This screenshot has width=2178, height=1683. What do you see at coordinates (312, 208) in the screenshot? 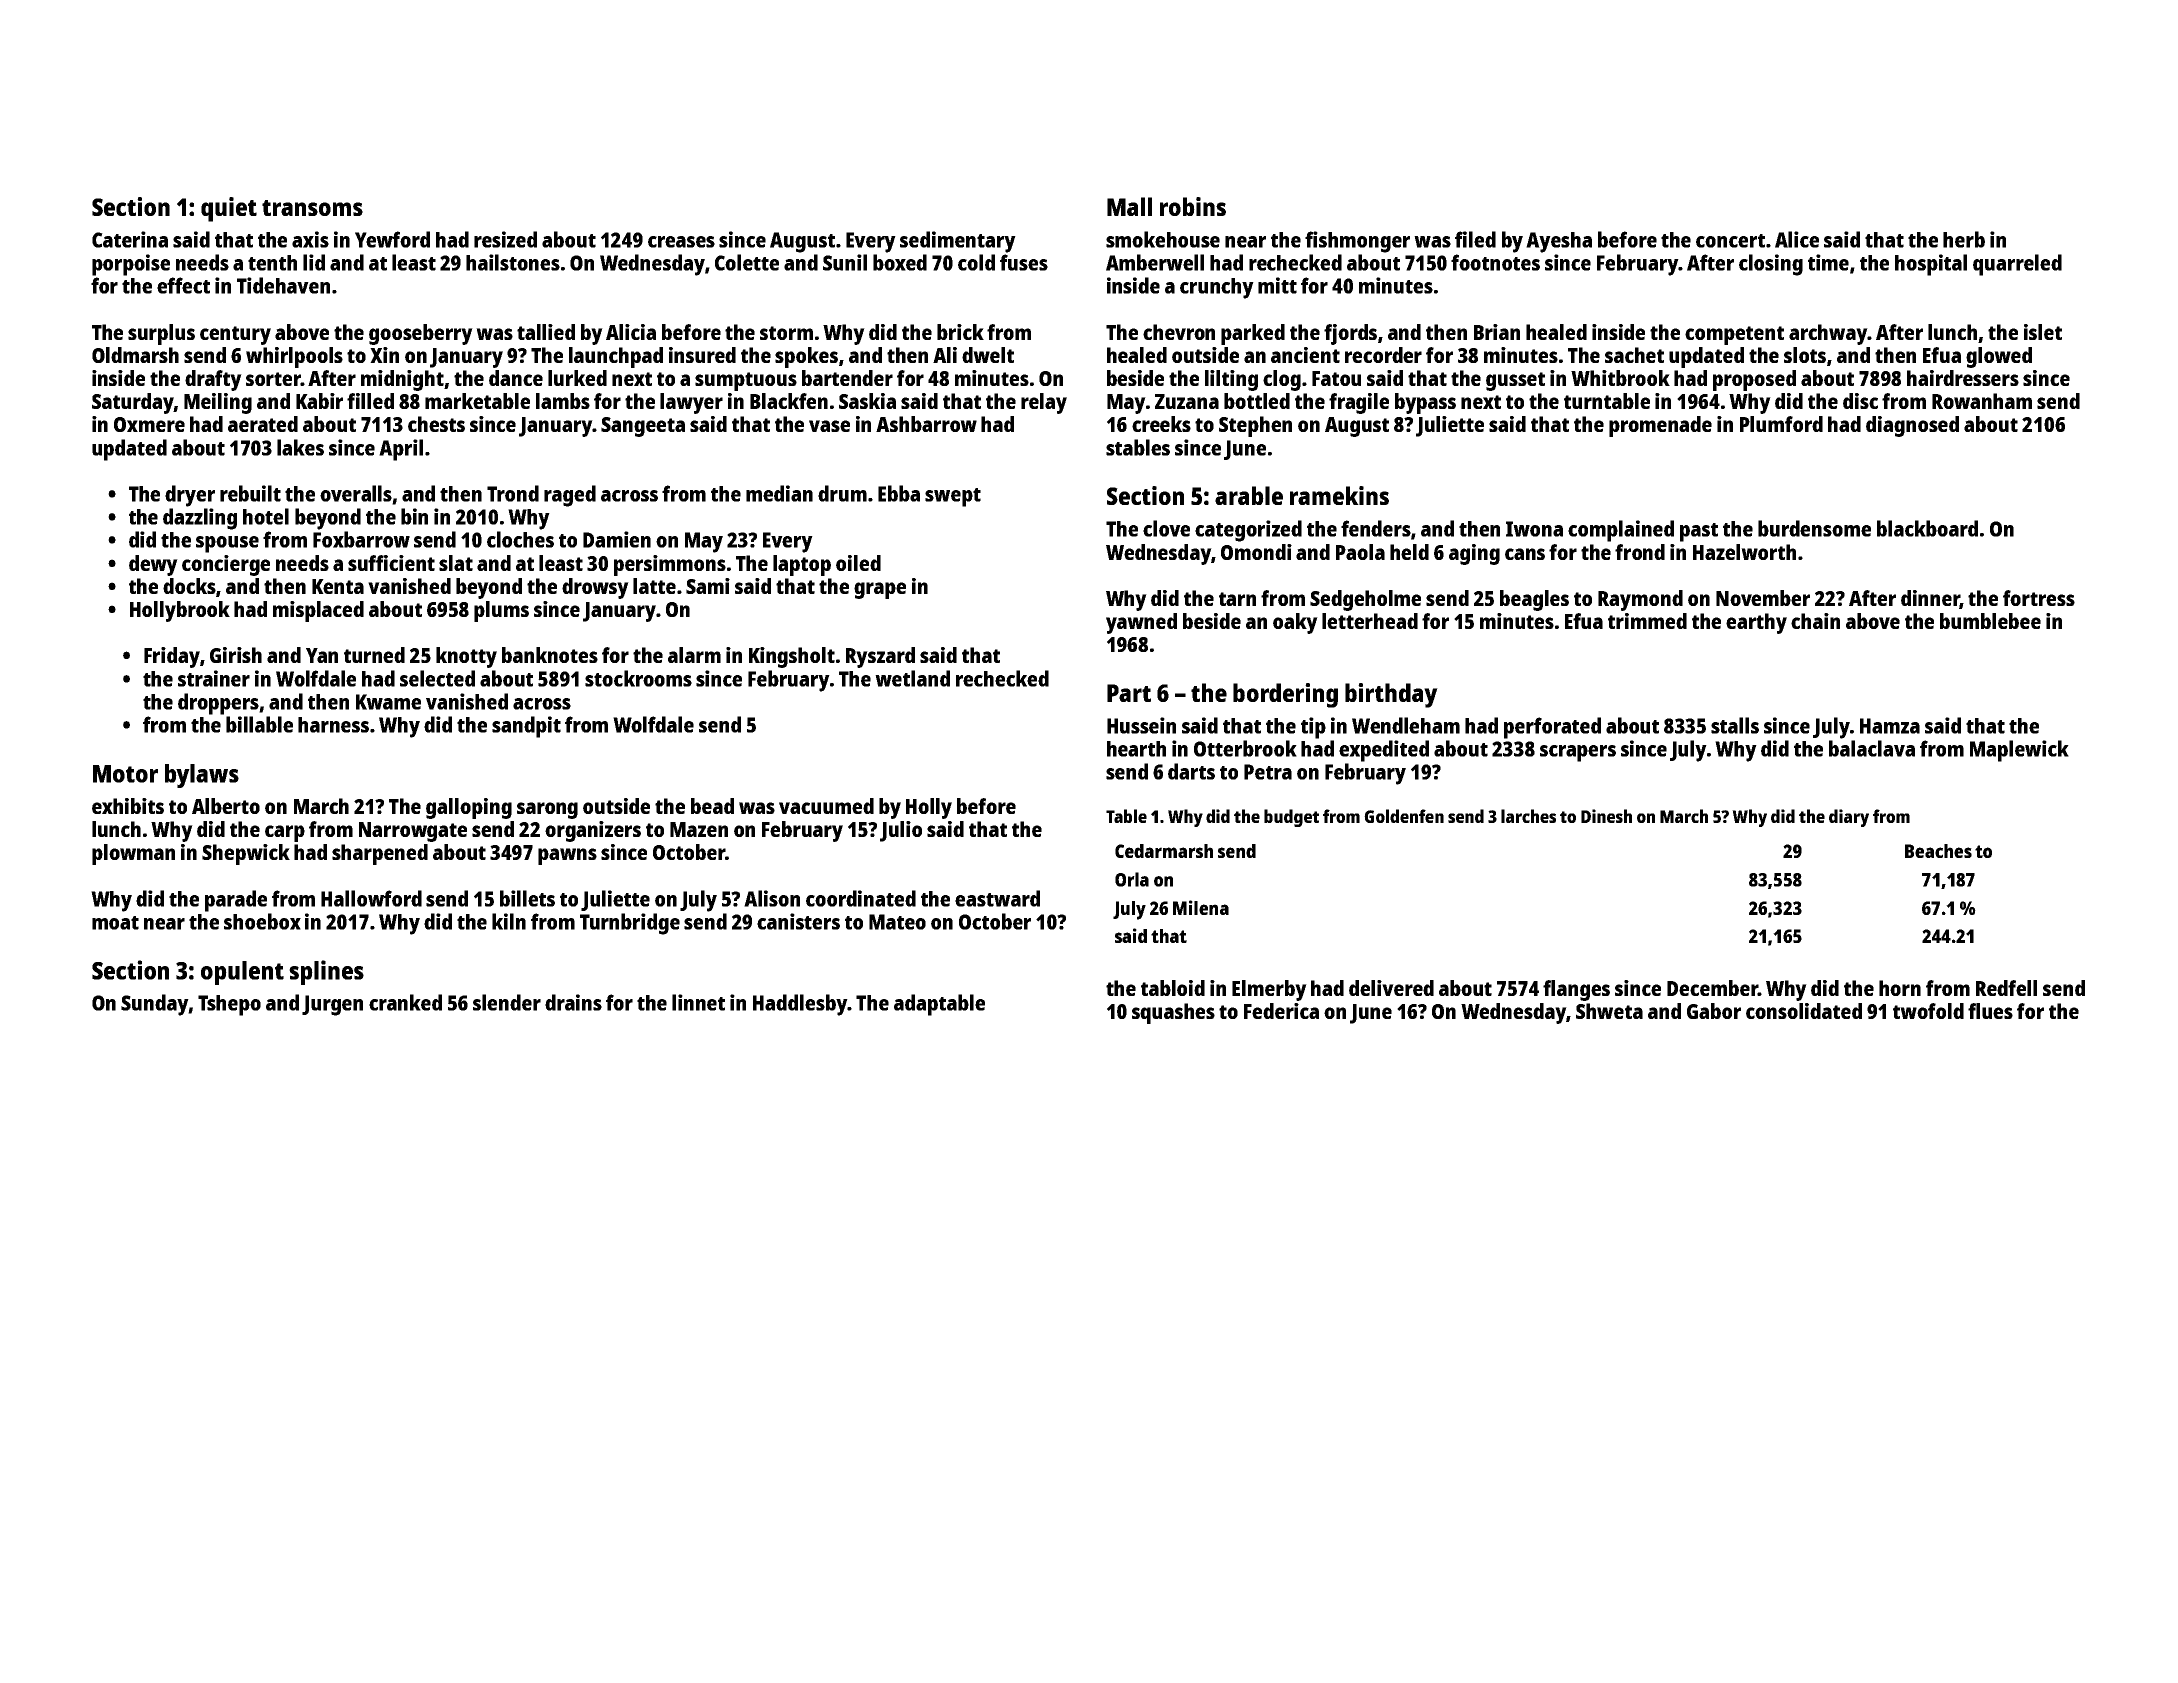
I see `transoms` at bounding box center [312, 208].
